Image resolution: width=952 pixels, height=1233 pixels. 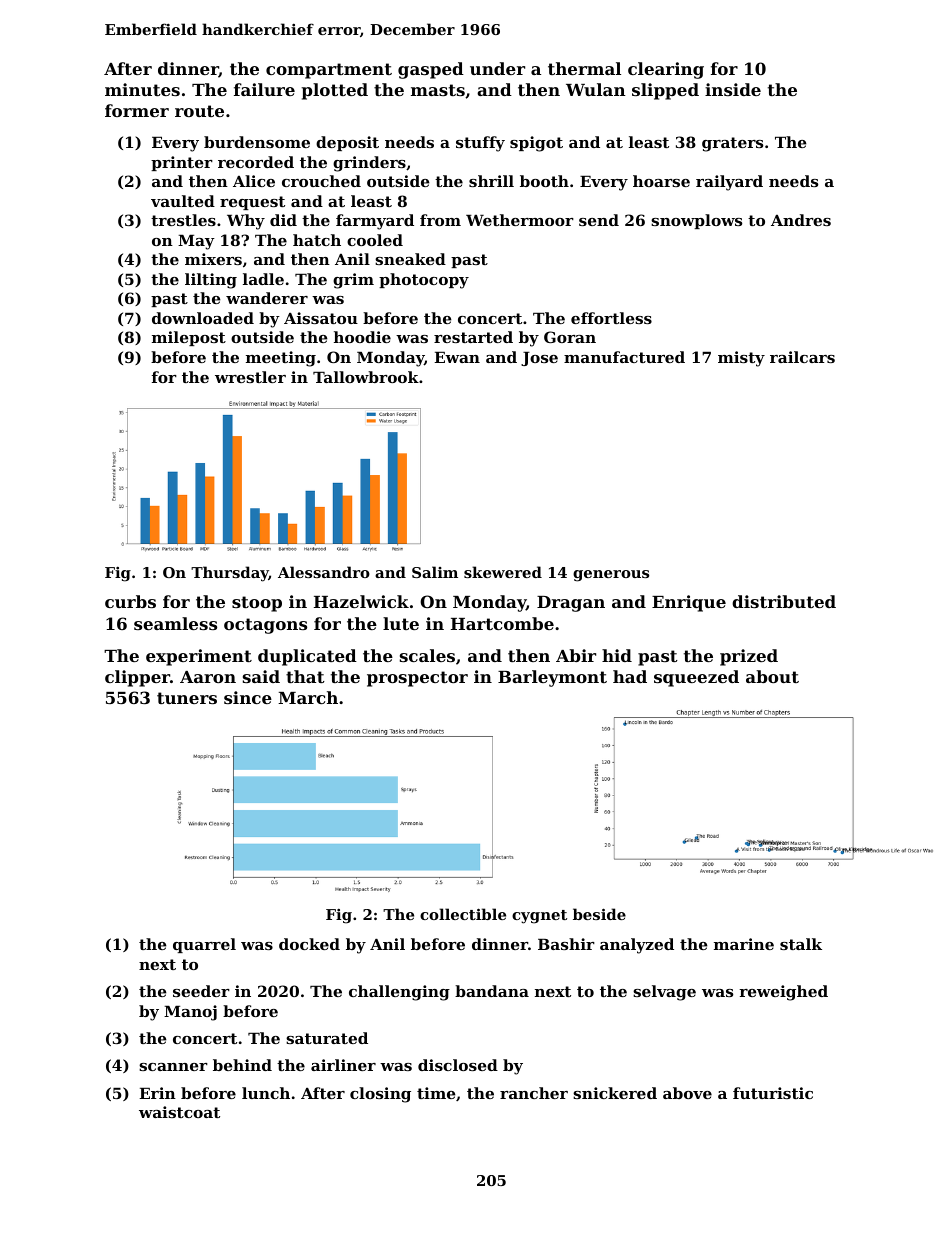 What do you see at coordinates (584, 68) in the screenshot?
I see `thermal` at bounding box center [584, 68].
